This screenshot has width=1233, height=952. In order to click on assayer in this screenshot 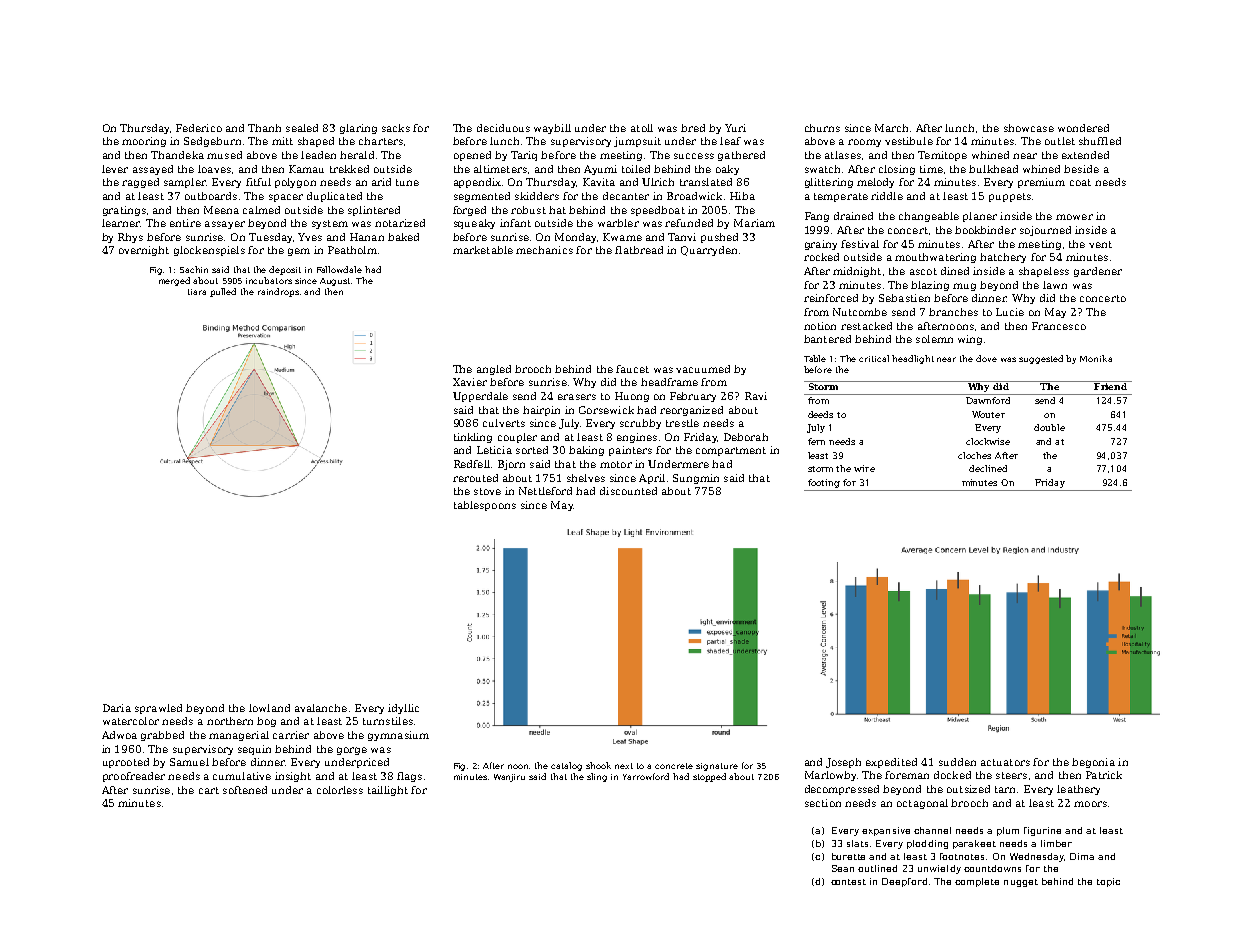, I will do `click(225, 225)`.
